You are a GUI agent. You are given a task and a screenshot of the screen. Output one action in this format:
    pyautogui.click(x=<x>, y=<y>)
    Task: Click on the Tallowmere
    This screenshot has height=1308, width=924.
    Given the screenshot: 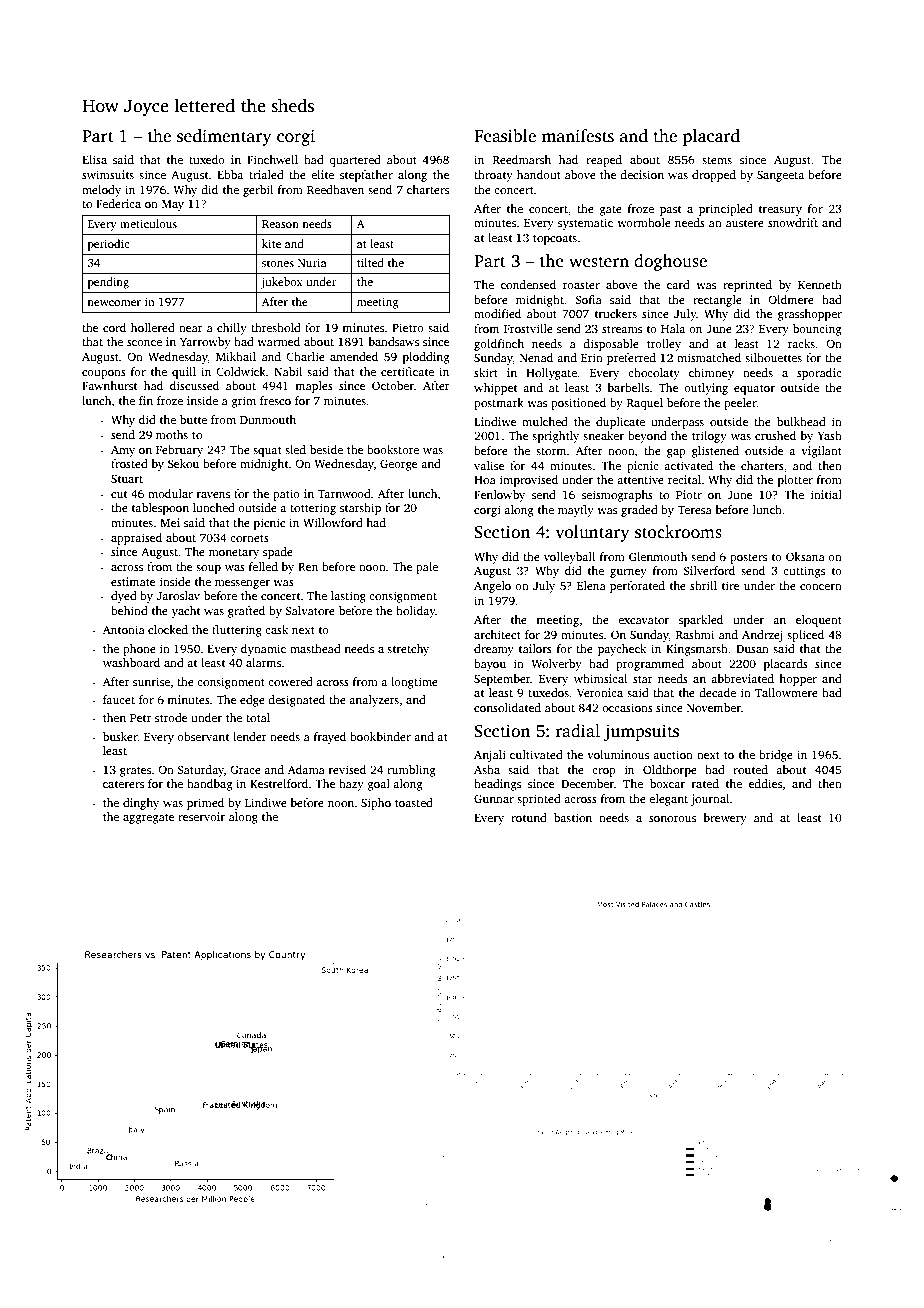 What is the action you would take?
    pyautogui.click(x=786, y=692)
